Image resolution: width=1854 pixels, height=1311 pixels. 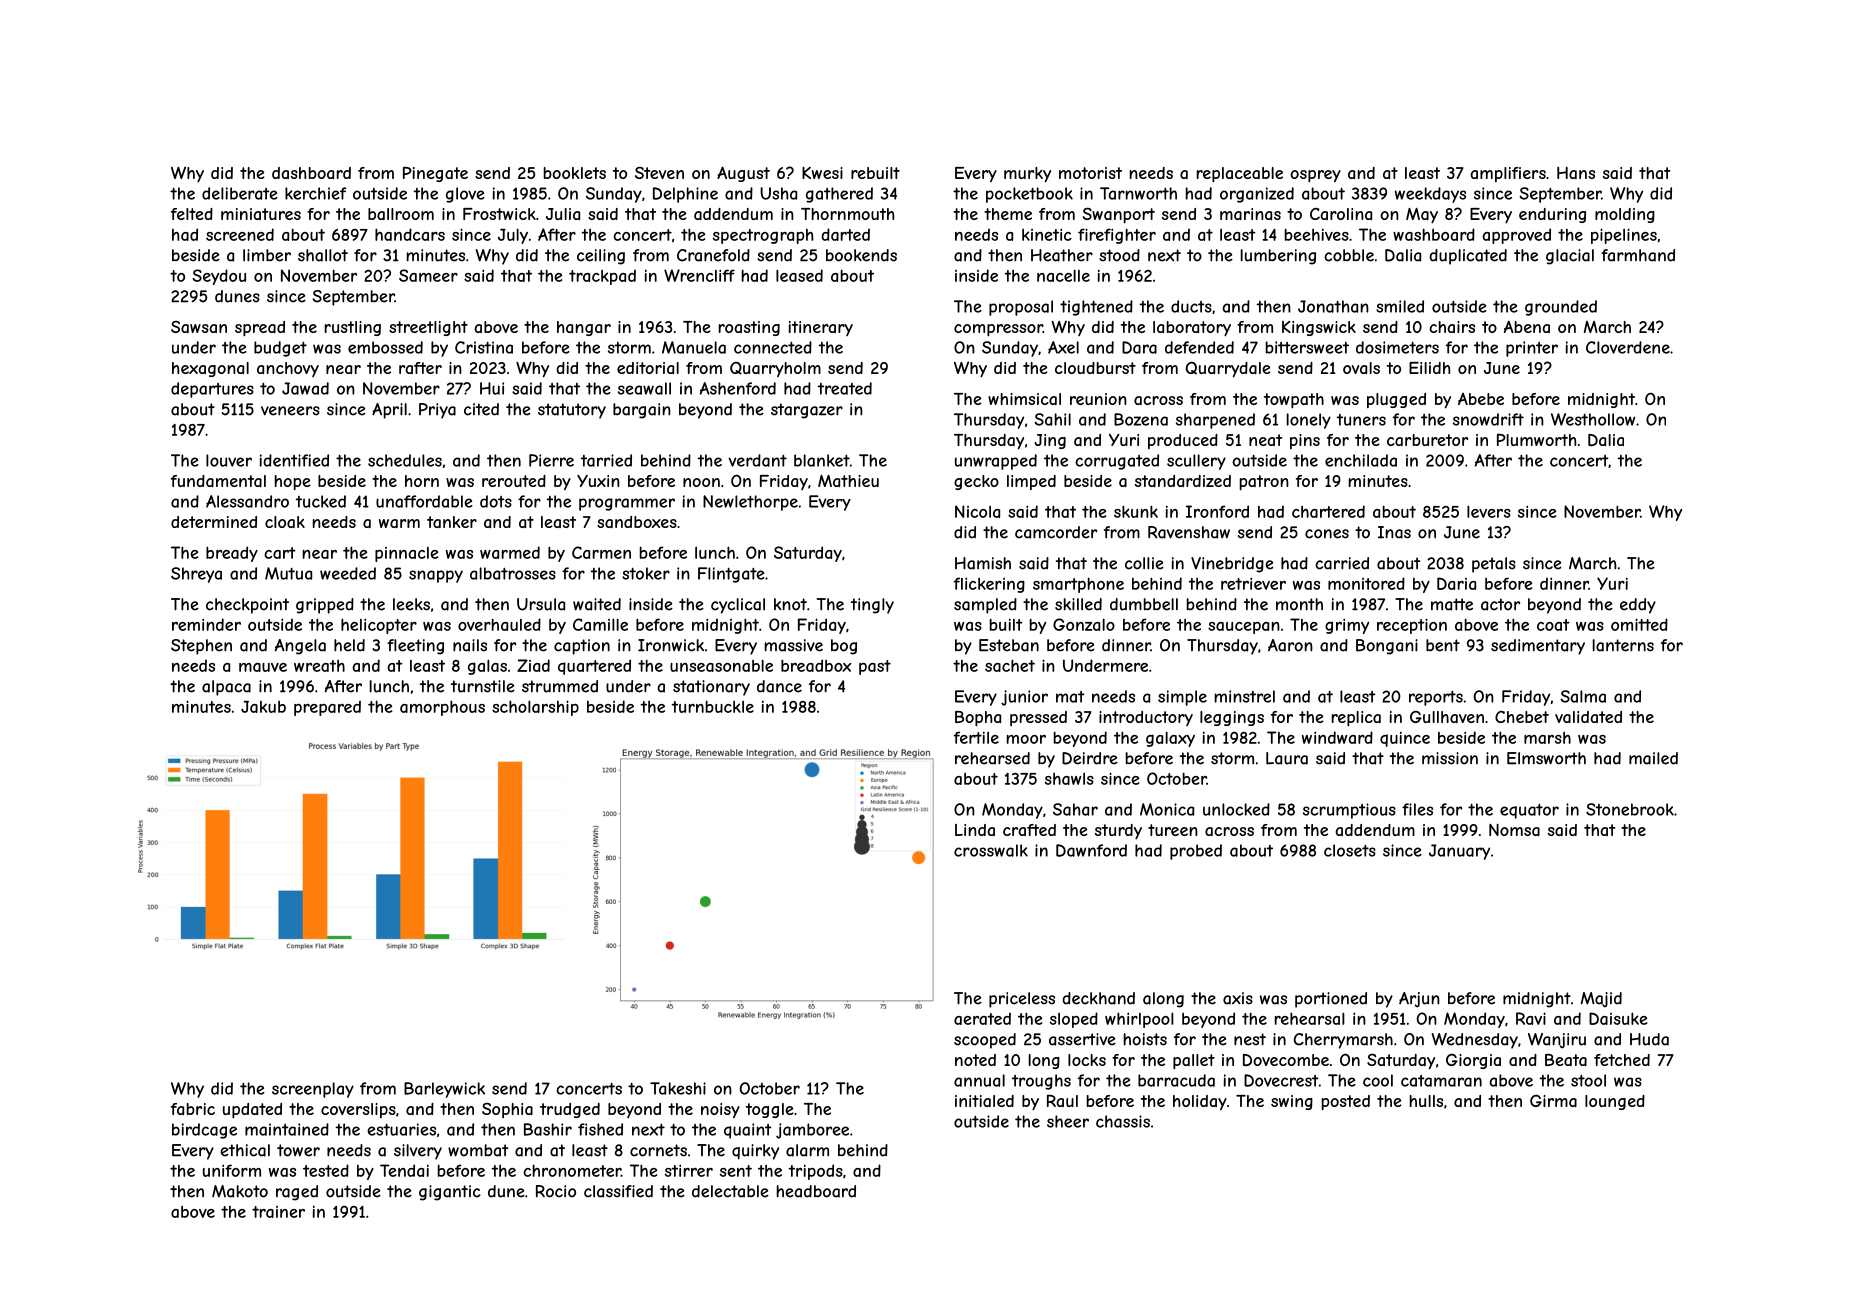 What do you see at coordinates (435, 174) in the screenshot?
I see `Pinegate` at bounding box center [435, 174].
